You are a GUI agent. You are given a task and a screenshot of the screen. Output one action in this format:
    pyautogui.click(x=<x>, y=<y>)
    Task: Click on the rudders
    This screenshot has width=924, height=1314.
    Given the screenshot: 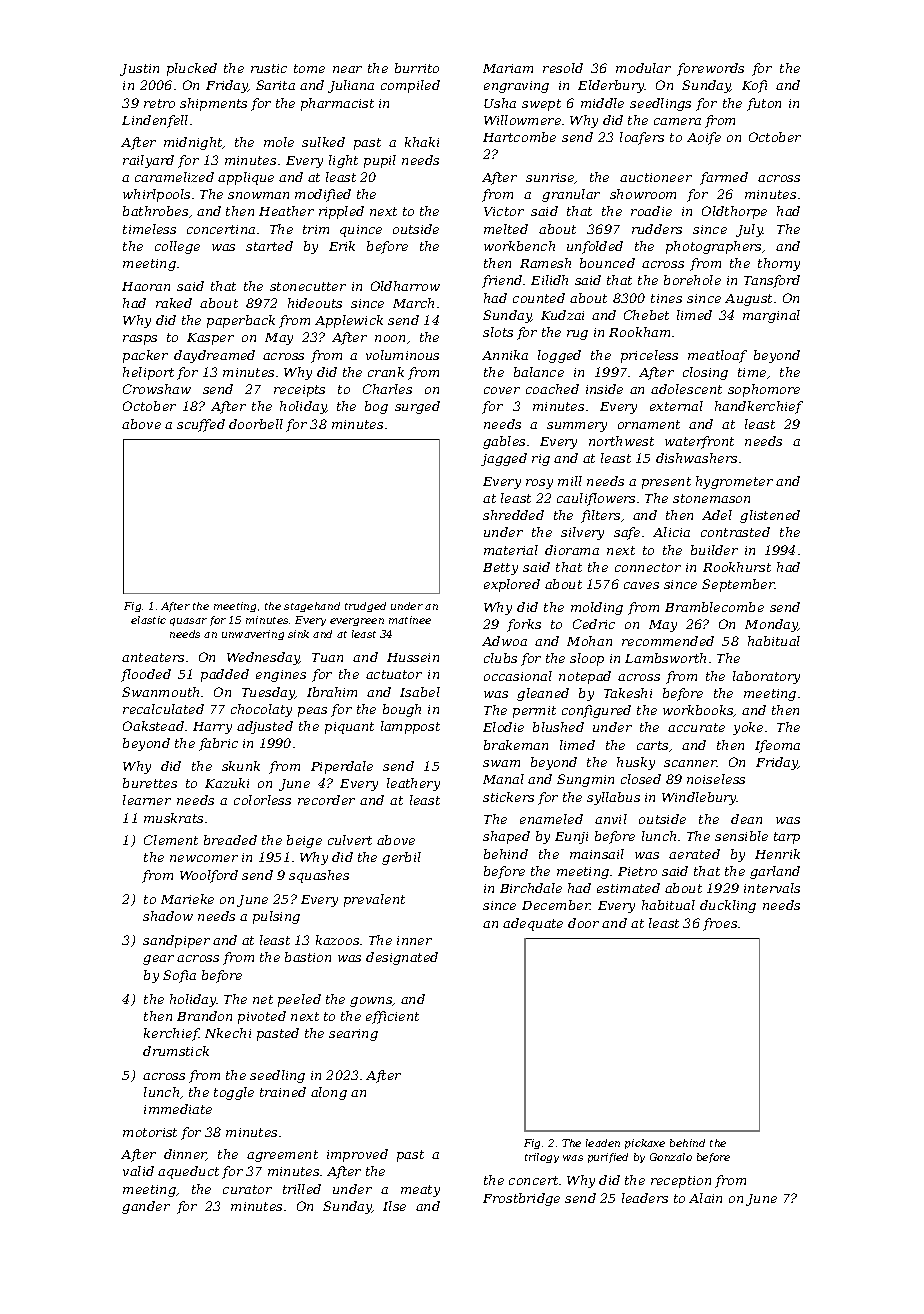 What is the action you would take?
    pyautogui.click(x=657, y=229)
